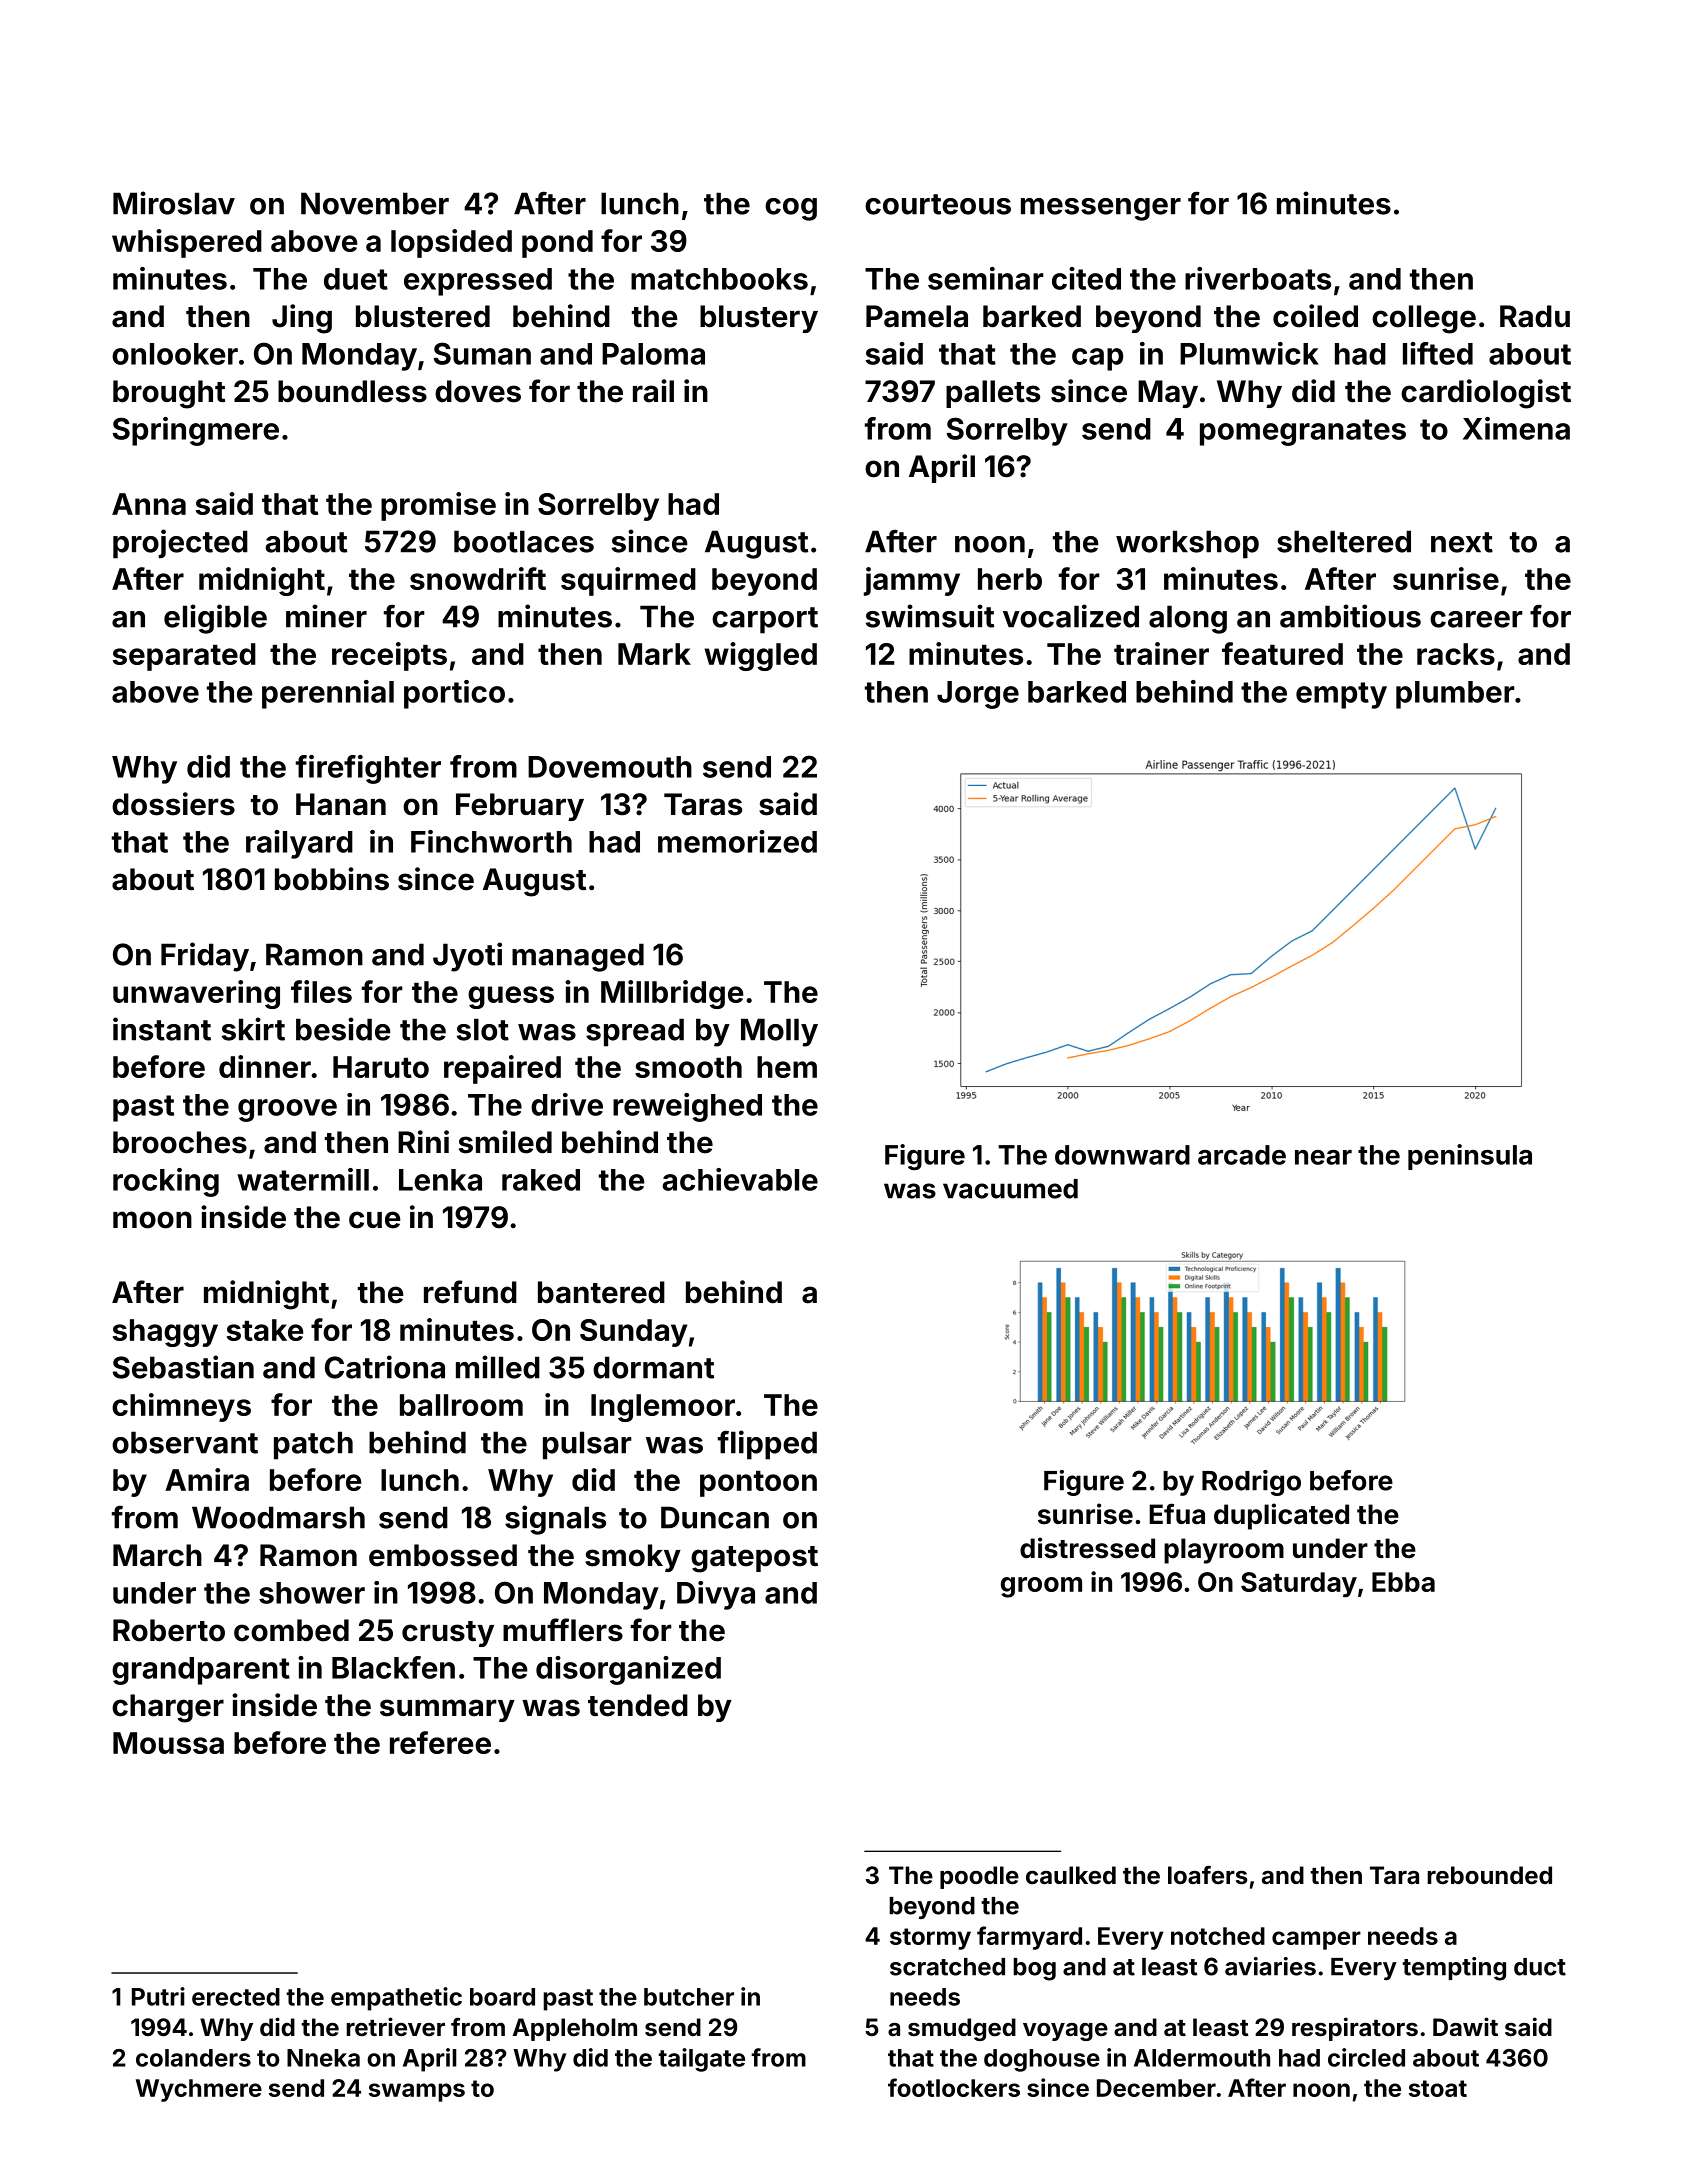  Describe the element at coordinates (461, 1405) in the screenshot. I see `ballroom` at that location.
